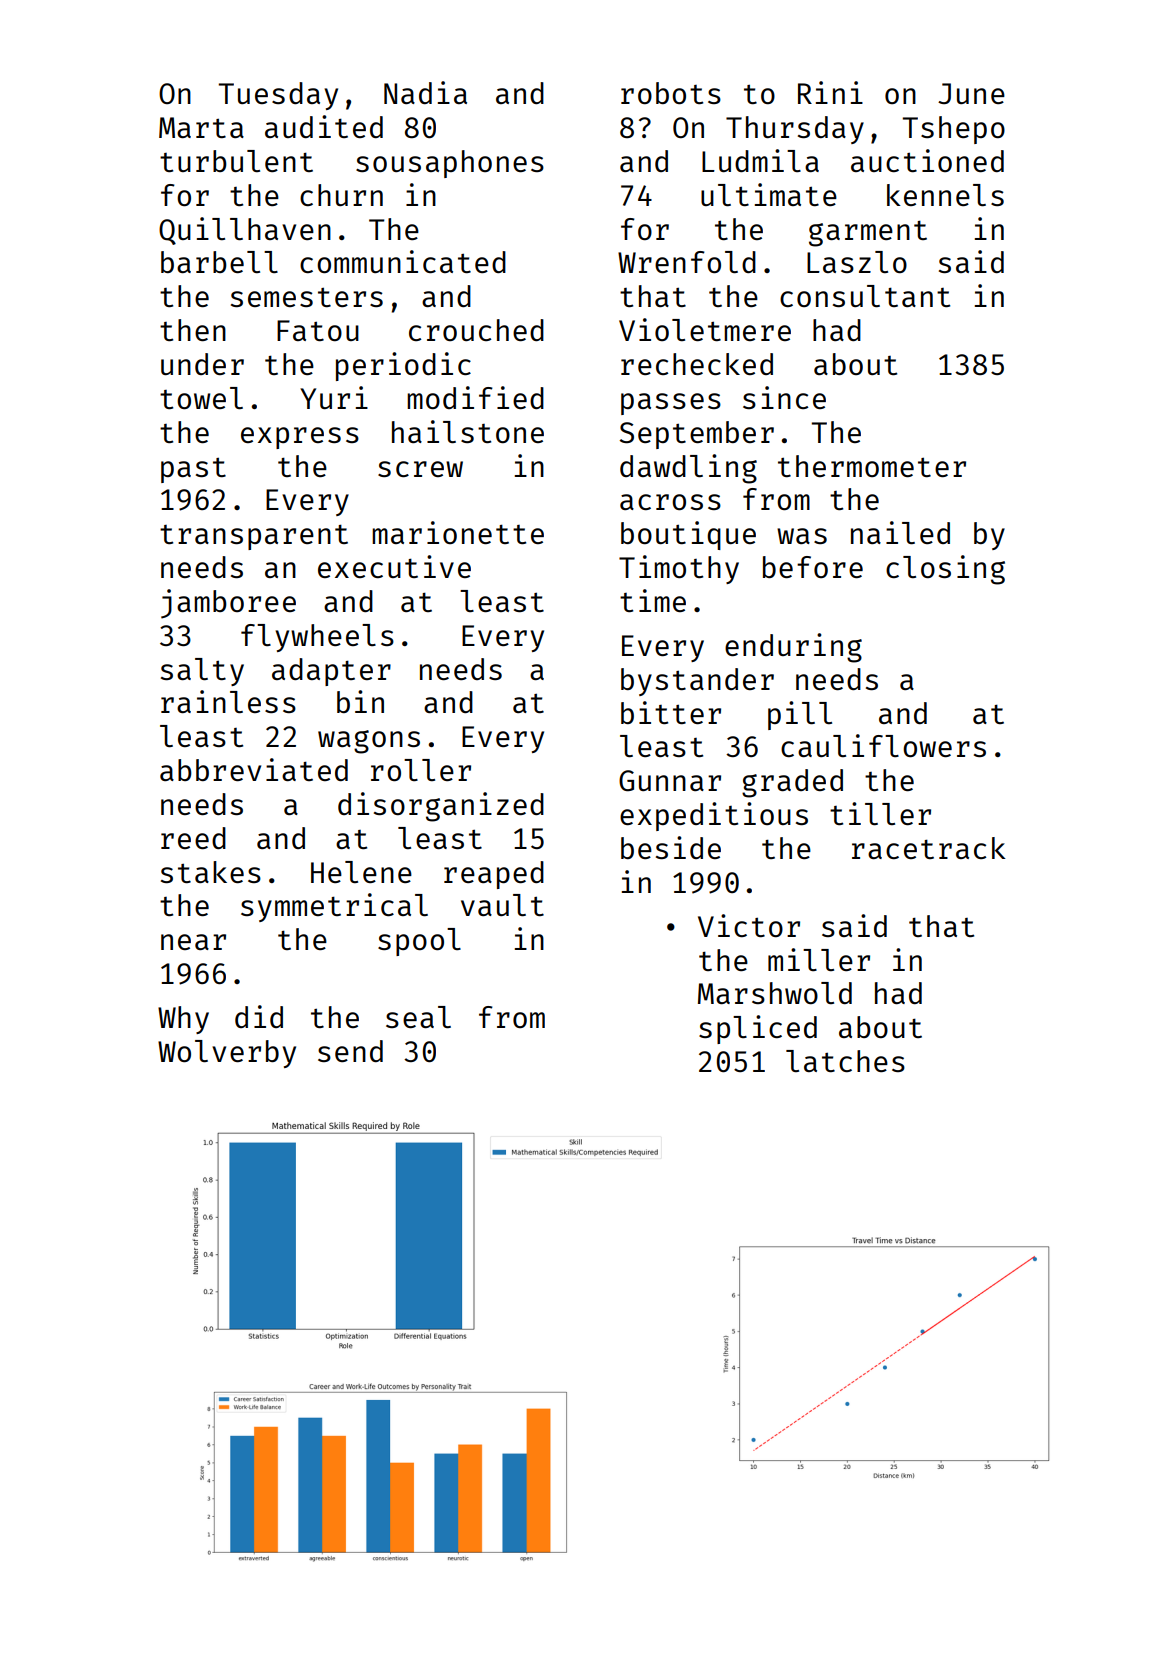  What do you see at coordinates (502, 905) in the screenshot?
I see `vault` at bounding box center [502, 905].
